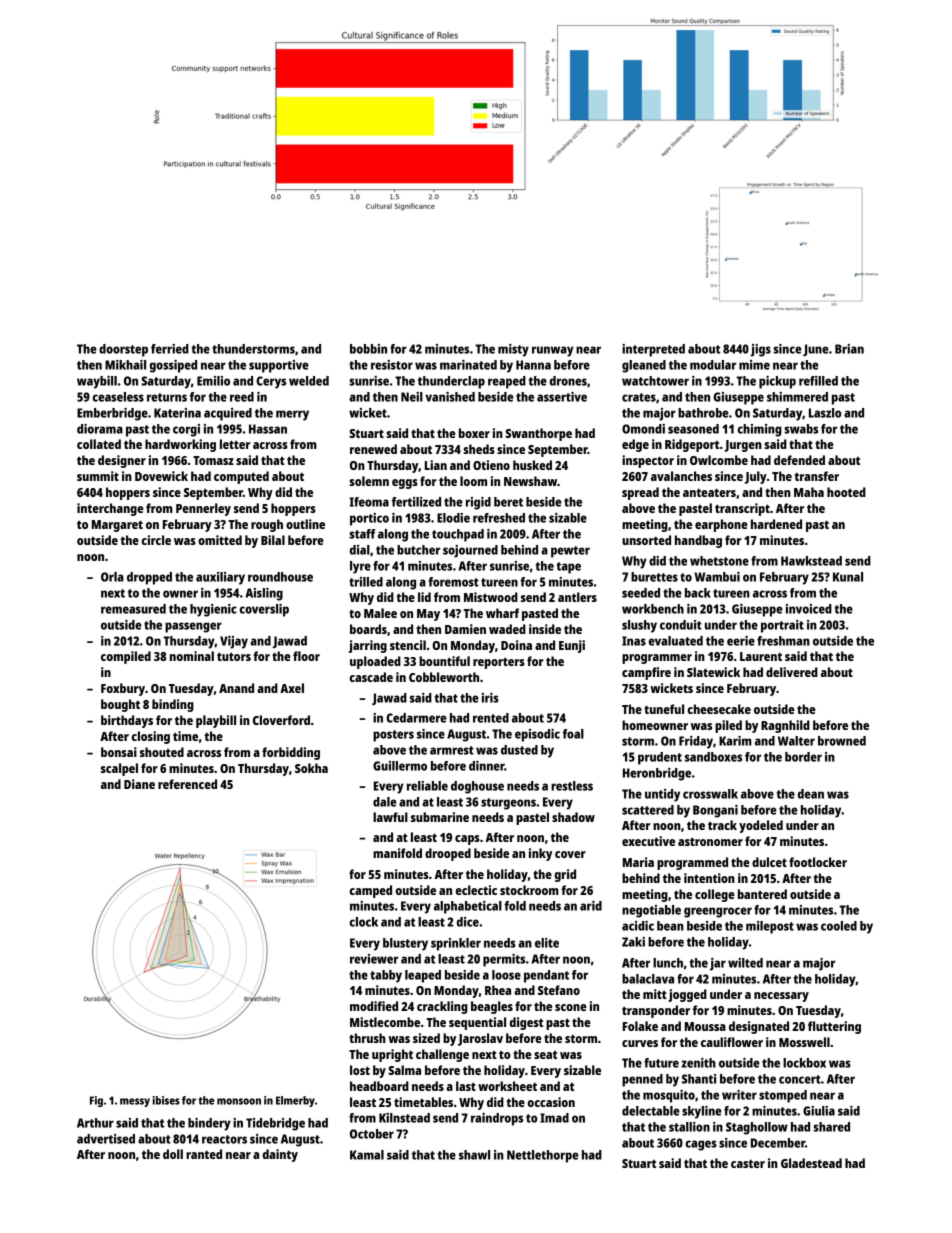  I want to click on Emilio, so click(213, 381).
